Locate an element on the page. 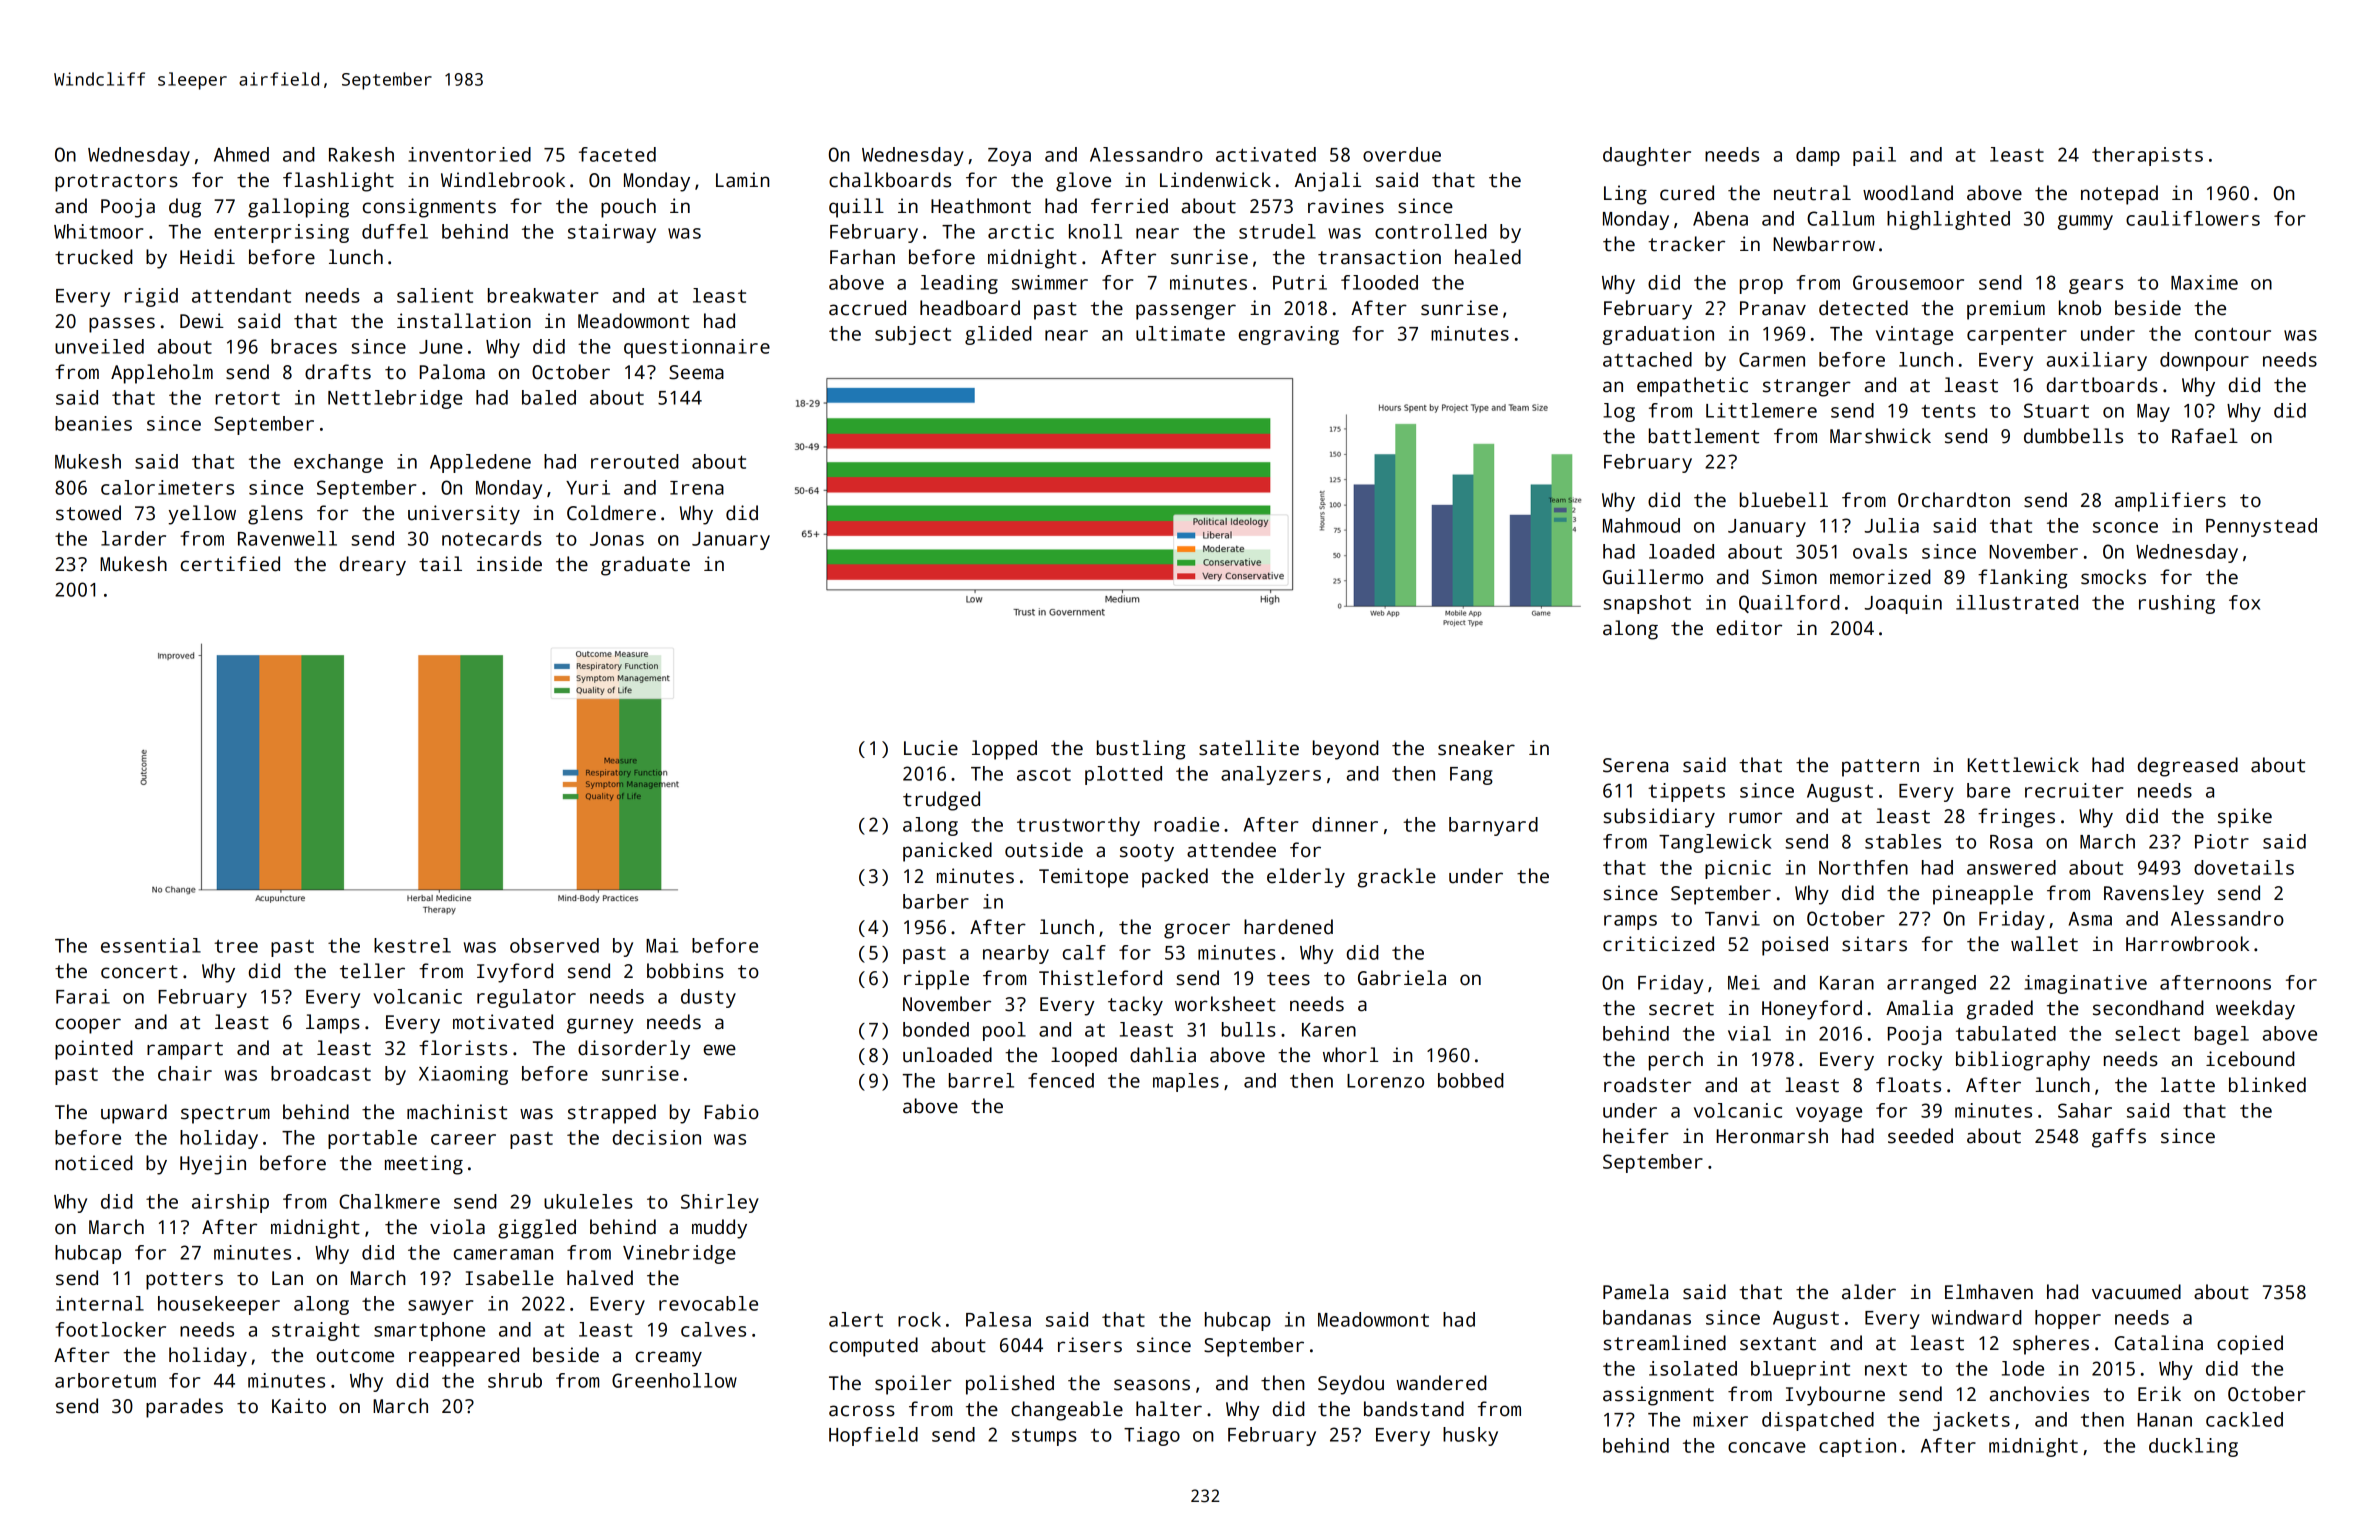  therapists is located at coordinates (2147, 156).
